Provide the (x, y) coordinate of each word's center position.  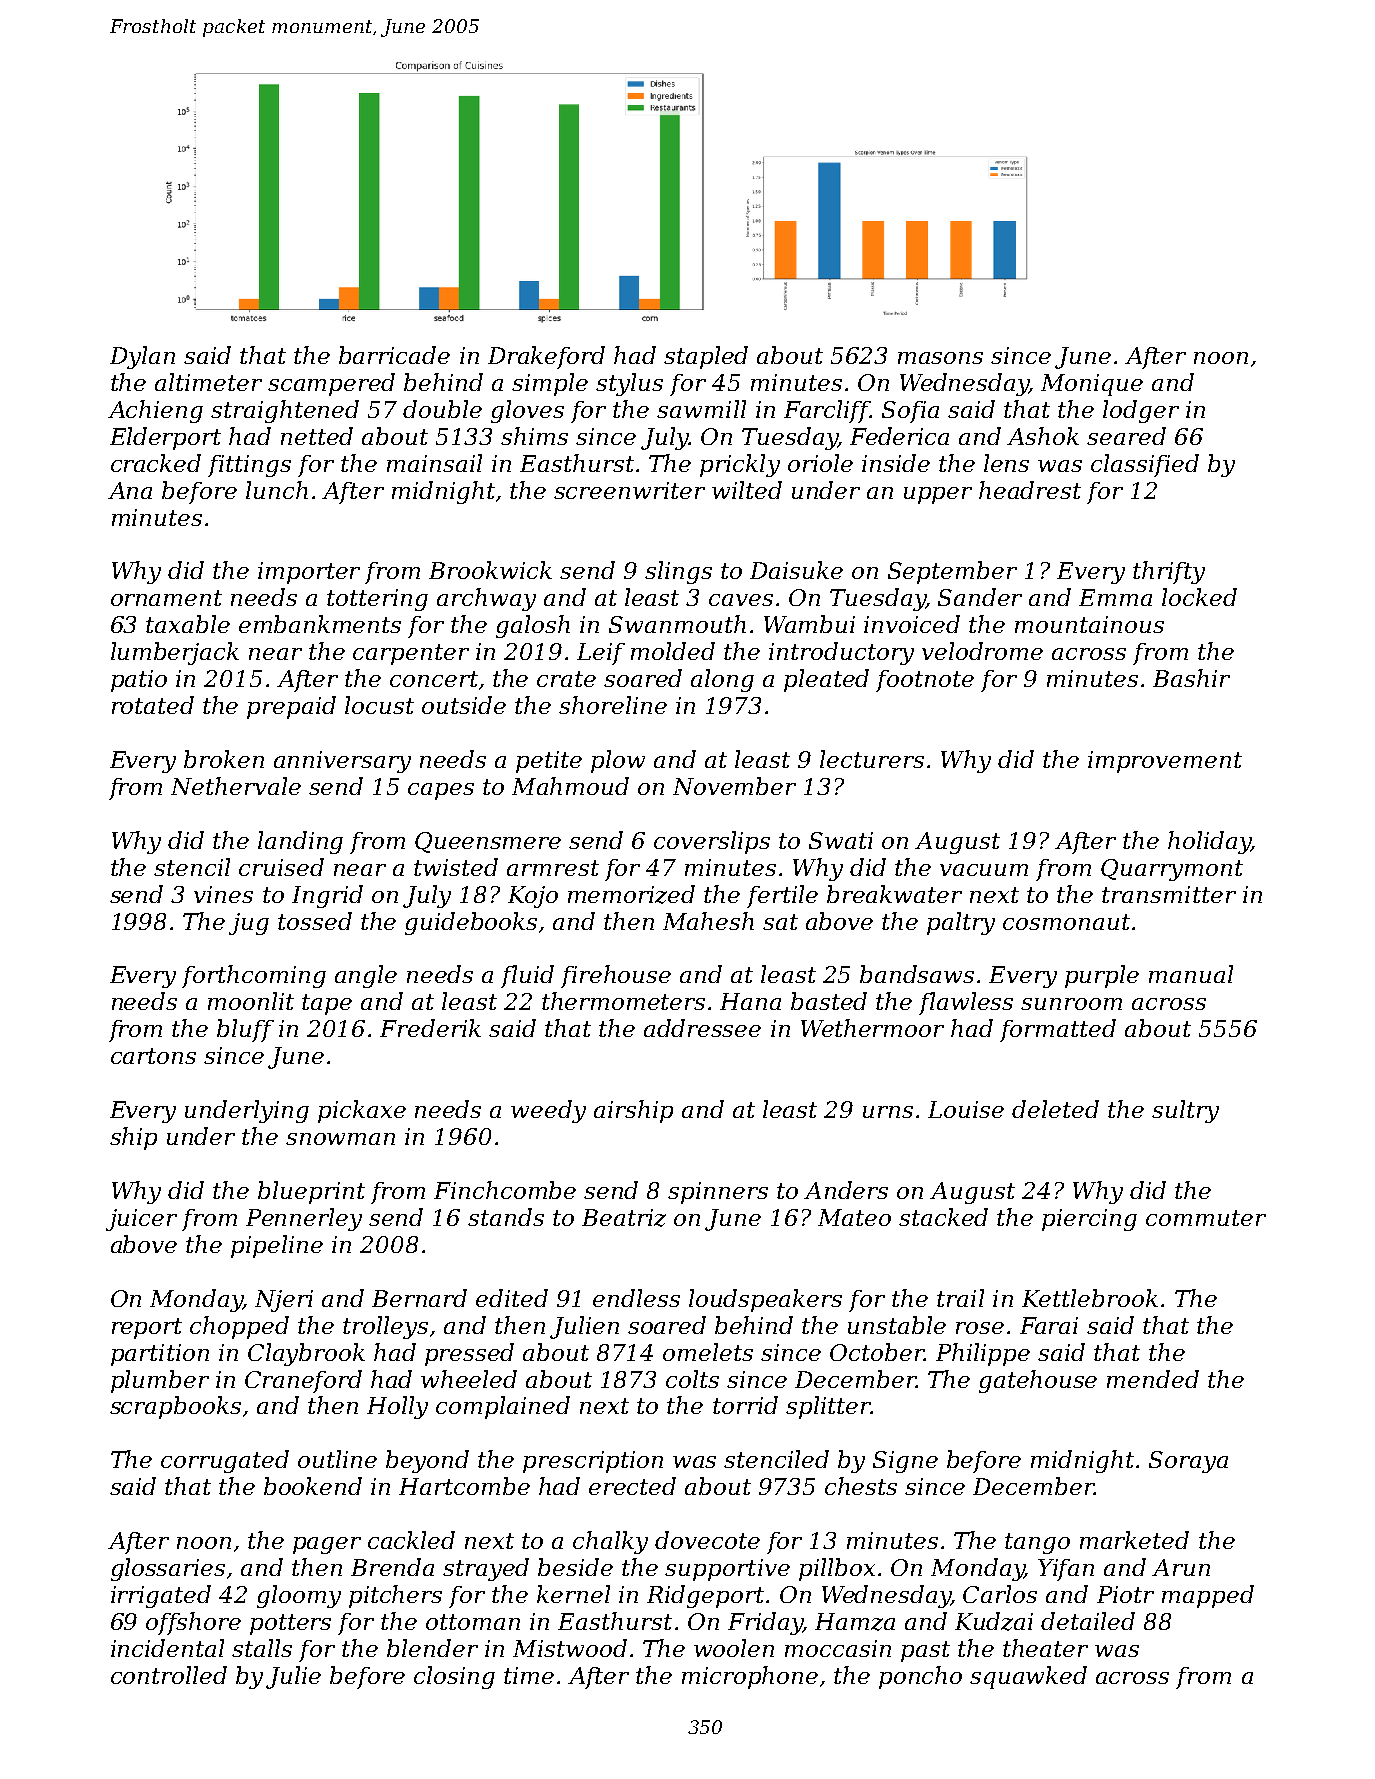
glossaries (168, 1569)
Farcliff (827, 411)
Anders (846, 1190)
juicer (141, 1220)
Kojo (533, 897)
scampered (331, 384)
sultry (1185, 1111)
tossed (315, 921)
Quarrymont (1172, 870)
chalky (610, 1542)
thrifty (1169, 572)
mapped (1208, 1596)
